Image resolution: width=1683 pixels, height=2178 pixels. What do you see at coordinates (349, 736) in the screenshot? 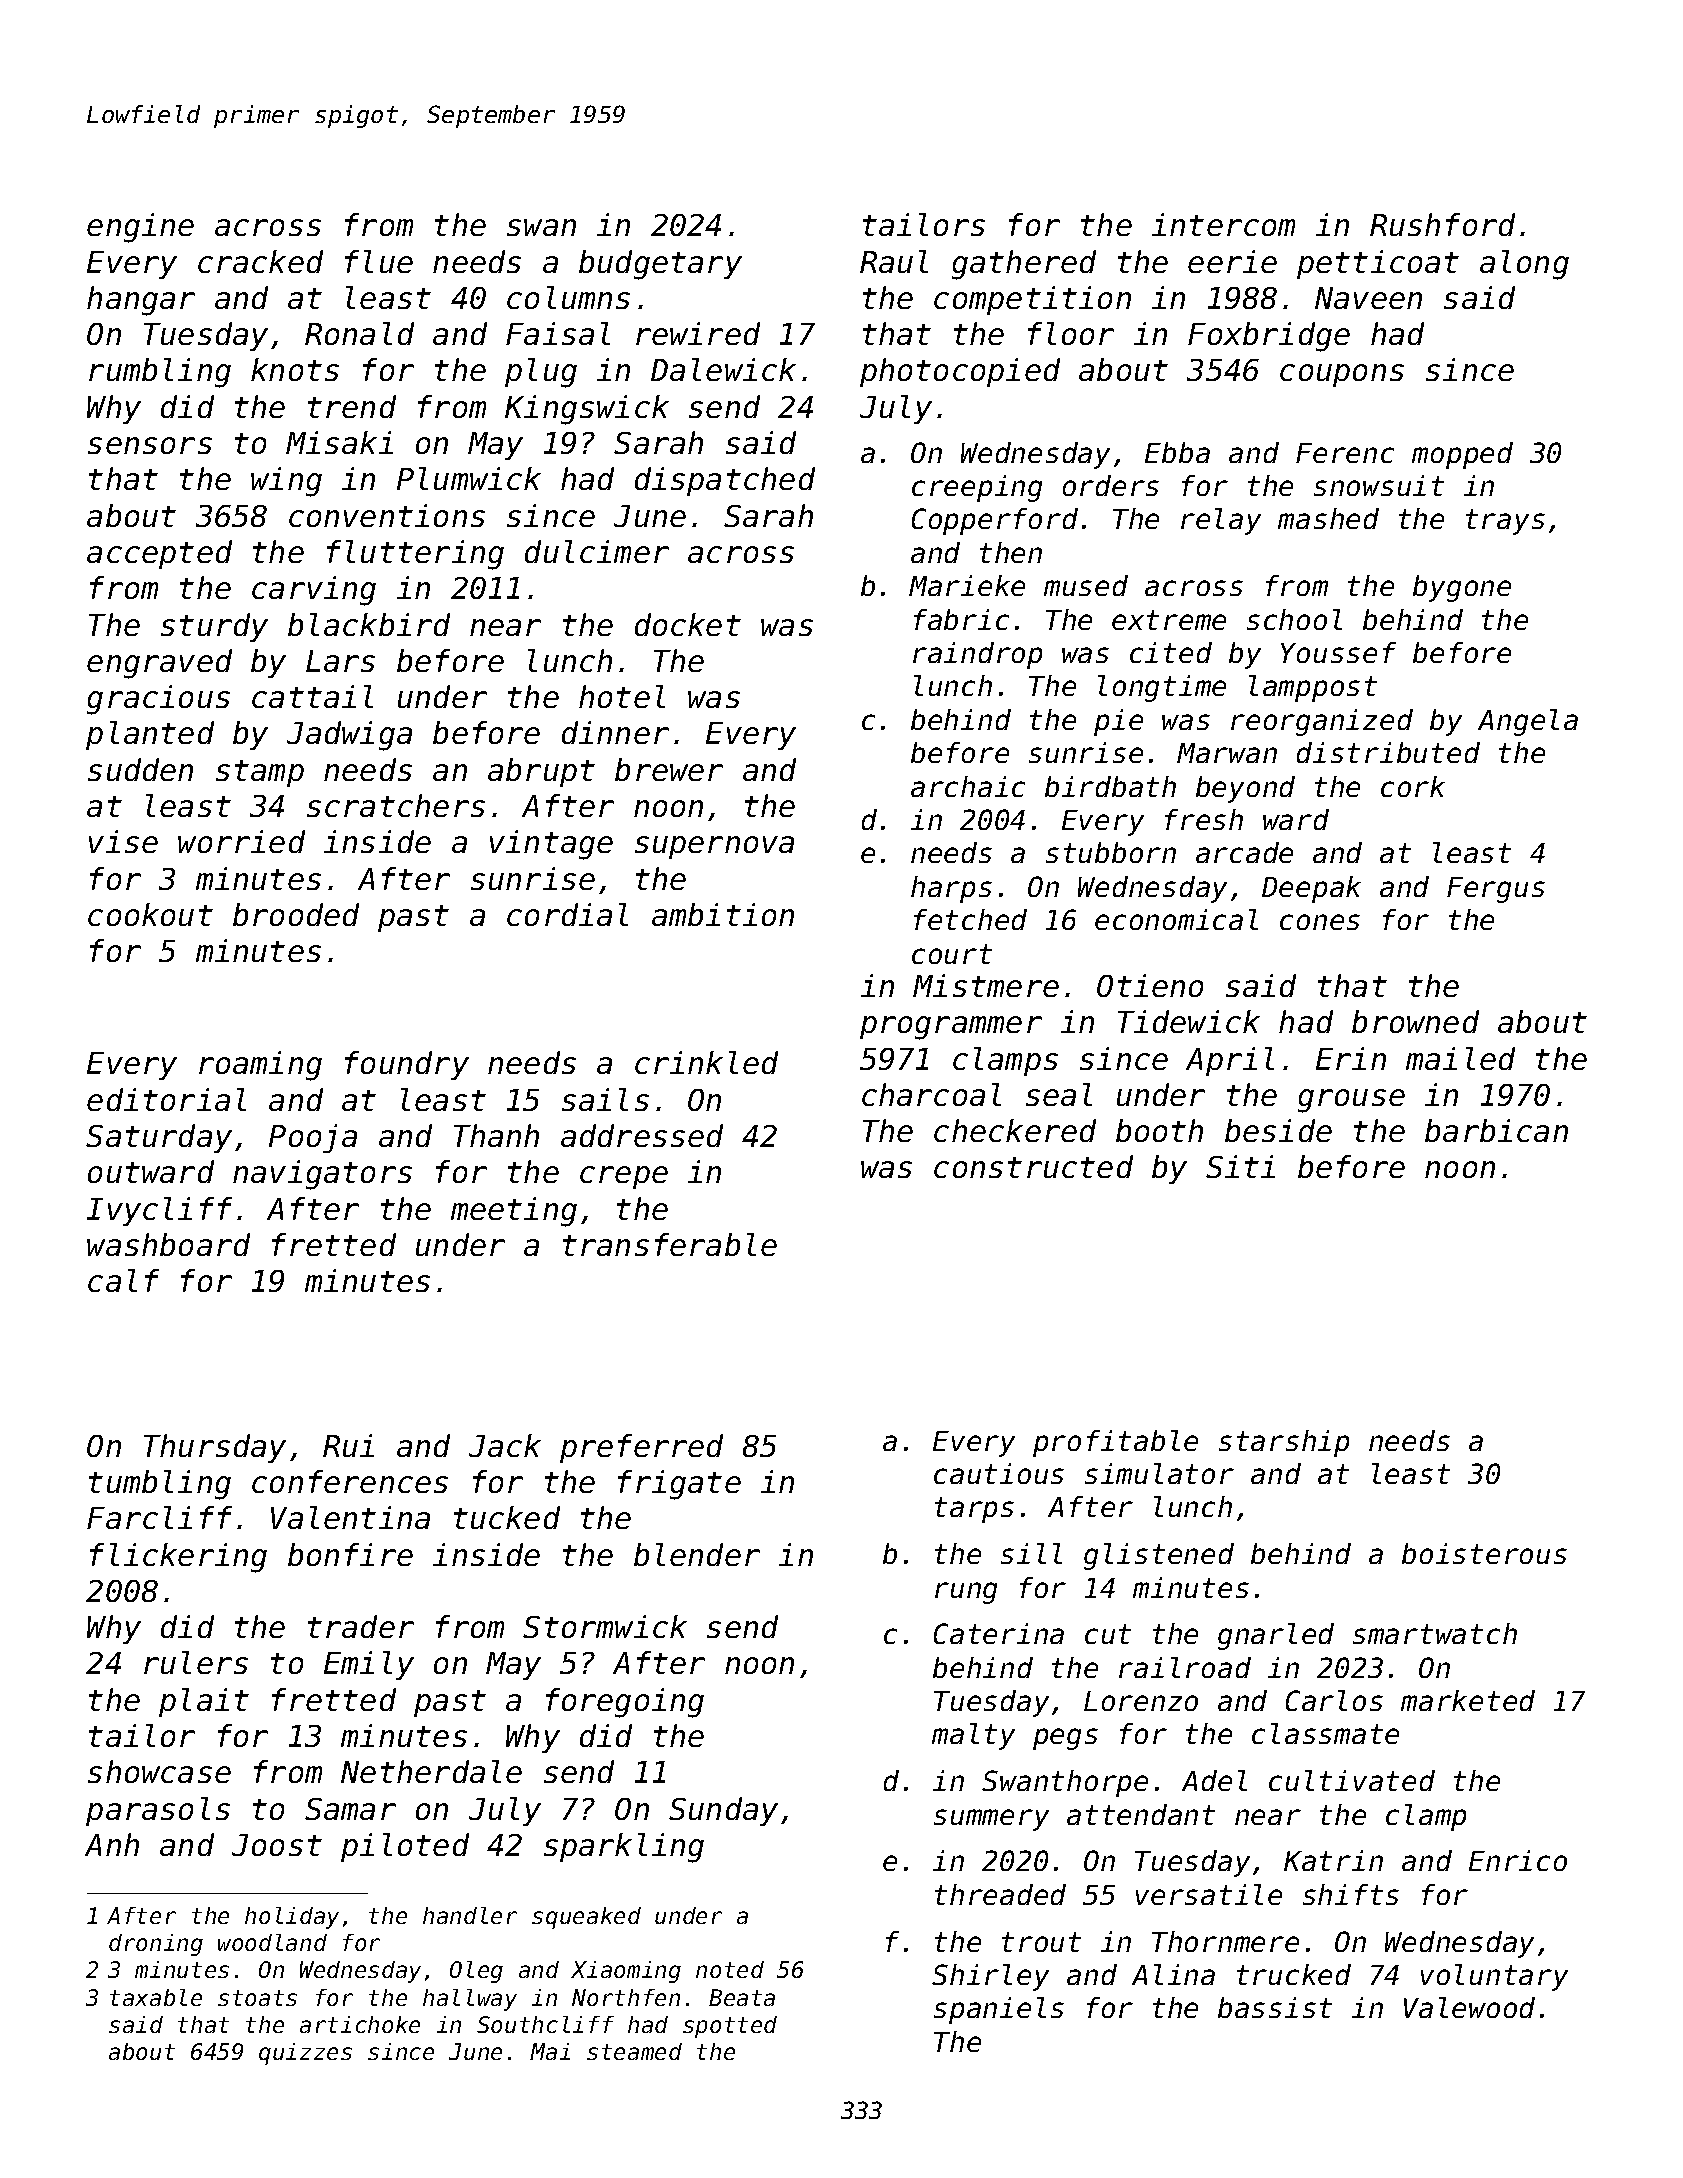
I see `Jadwiga` at bounding box center [349, 736].
